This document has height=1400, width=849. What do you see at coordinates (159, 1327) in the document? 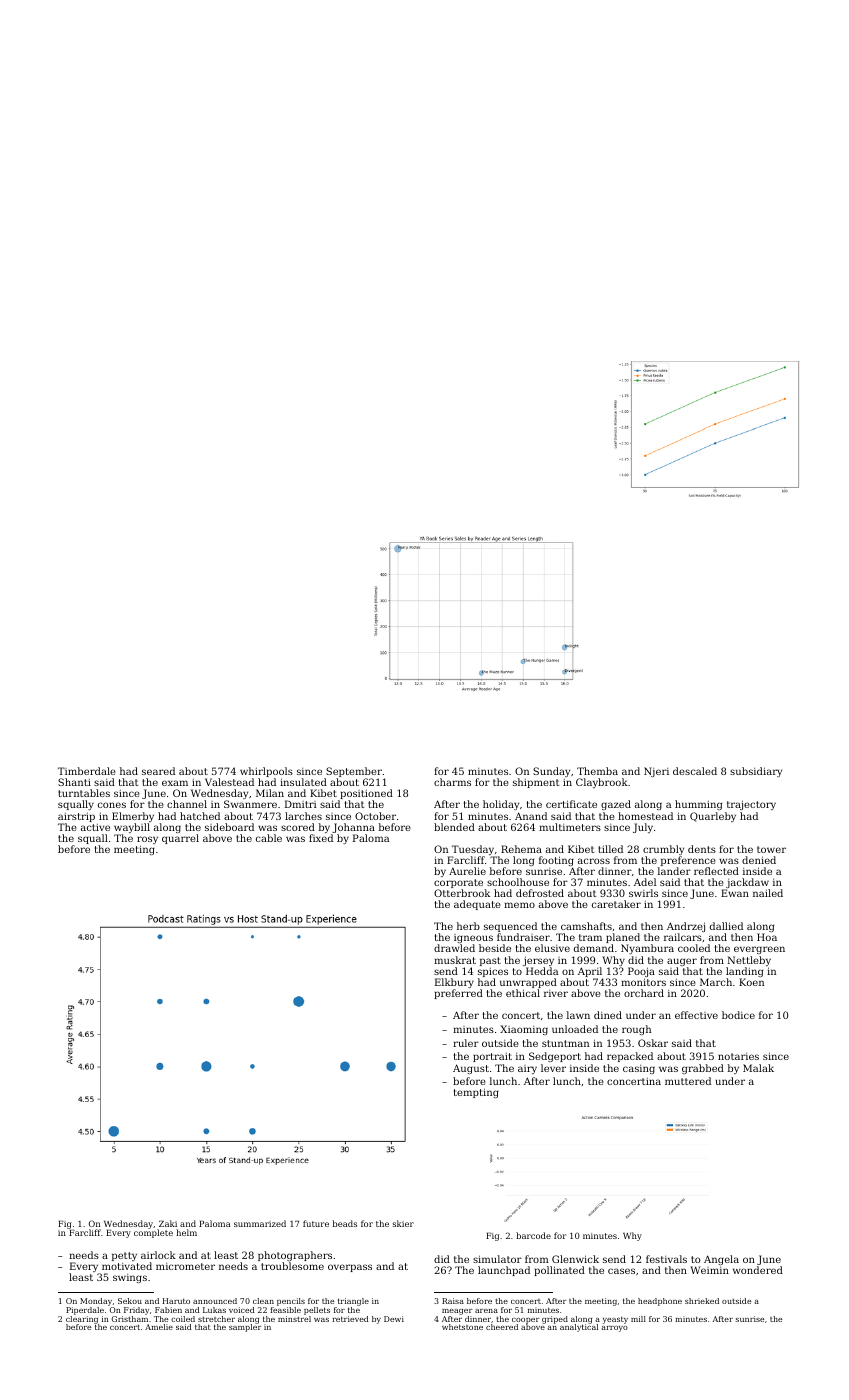
I see `Amelie` at bounding box center [159, 1327].
